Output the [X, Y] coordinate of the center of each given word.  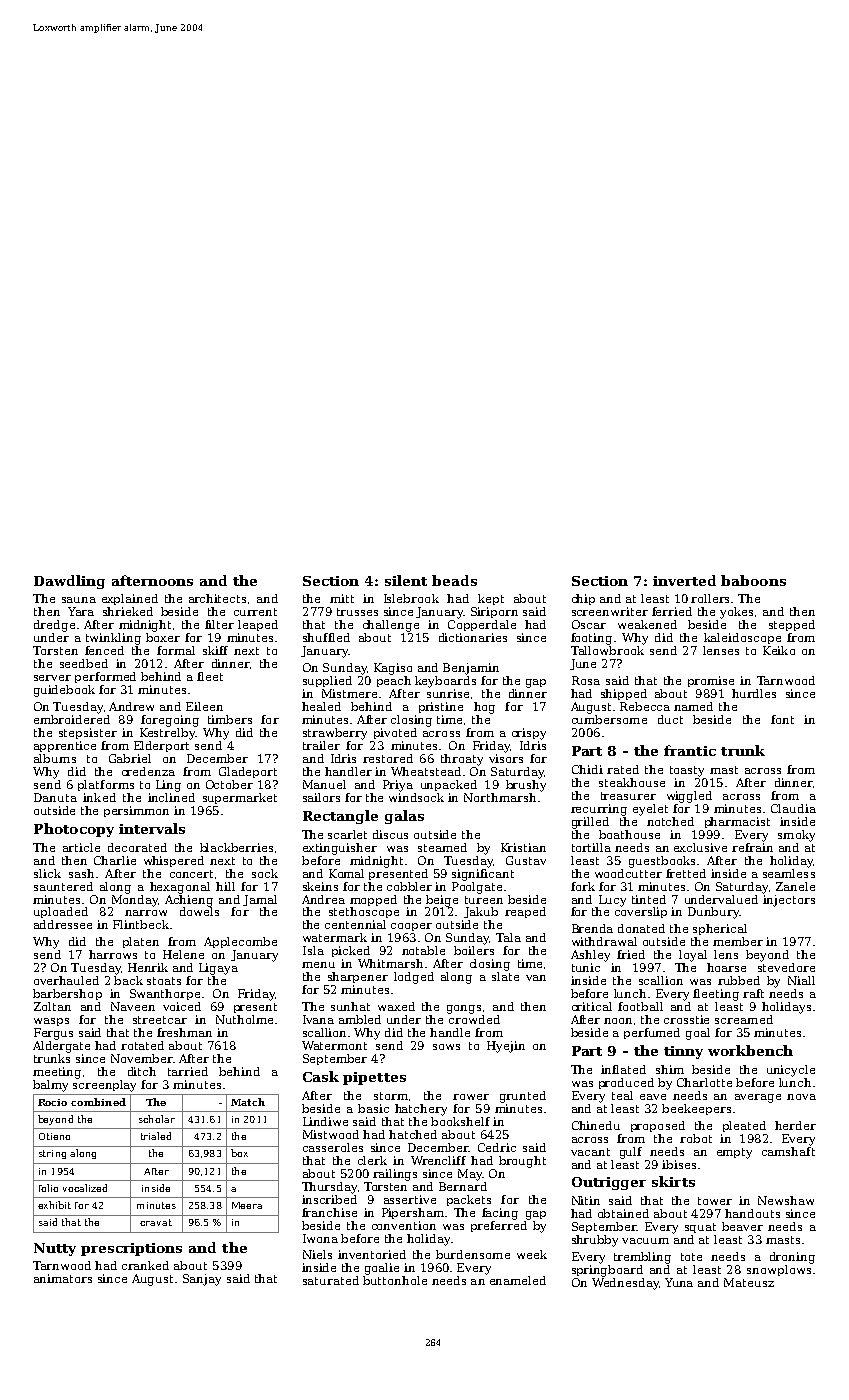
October [229, 784]
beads [454, 580]
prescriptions [131, 1249]
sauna [79, 600]
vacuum [645, 1241]
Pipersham [413, 1213]
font [782, 719]
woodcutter [628, 873]
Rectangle [340, 817]
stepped [792, 625]
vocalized [85, 1188]
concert [191, 874]
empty [734, 1153]
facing [500, 1214]
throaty [462, 760]
